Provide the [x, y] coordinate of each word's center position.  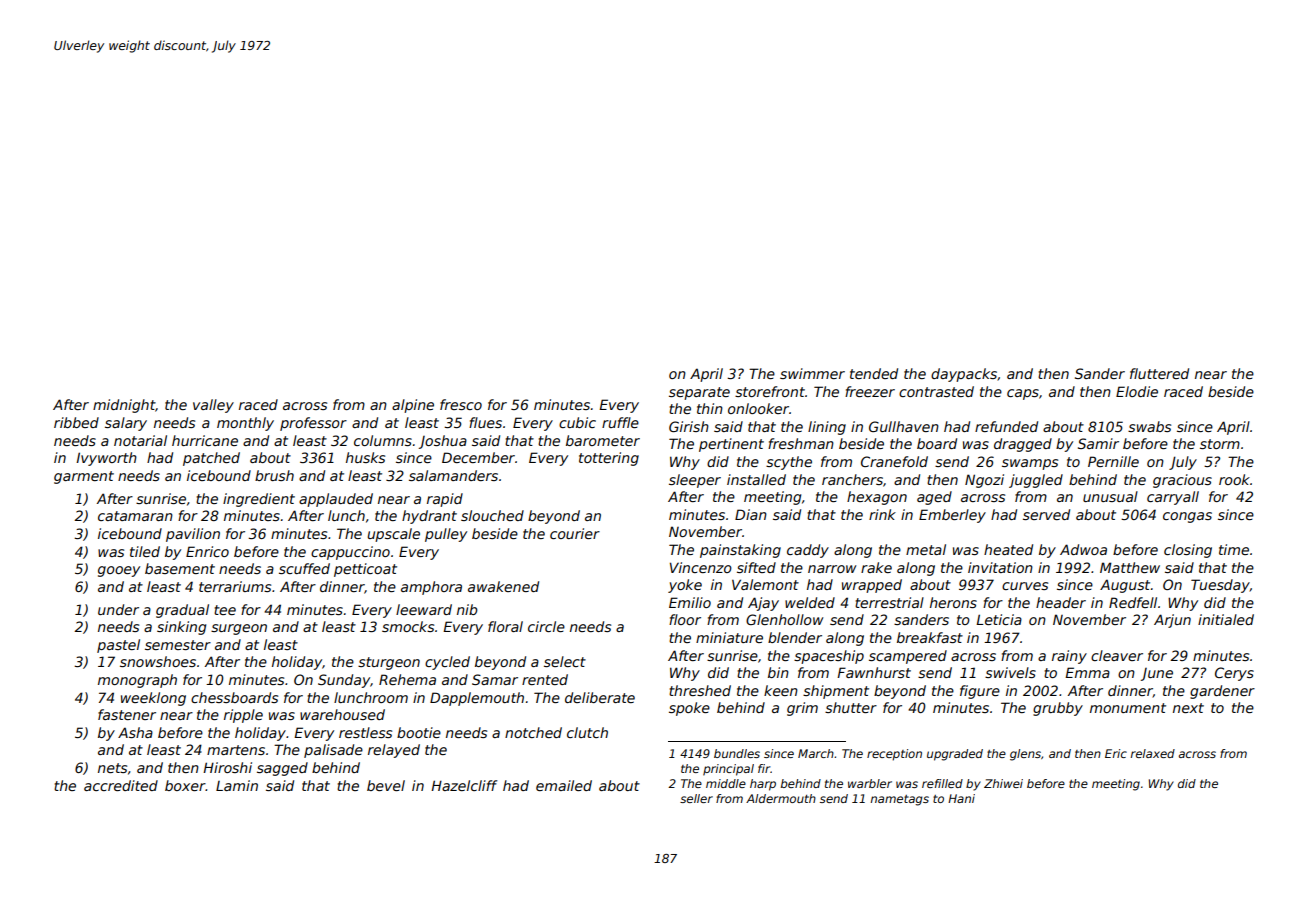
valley [213, 406]
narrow [832, 569]
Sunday [344, 681]
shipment [836, 692]
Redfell [1133, 602]
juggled [1036, 481]
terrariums [235, 586]
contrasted [936, 391]
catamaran [135, 516]
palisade [333, 751]
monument [1128, 708]
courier [575, 533]
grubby [1058, 709]
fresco [461, 404]
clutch [587, 732]
